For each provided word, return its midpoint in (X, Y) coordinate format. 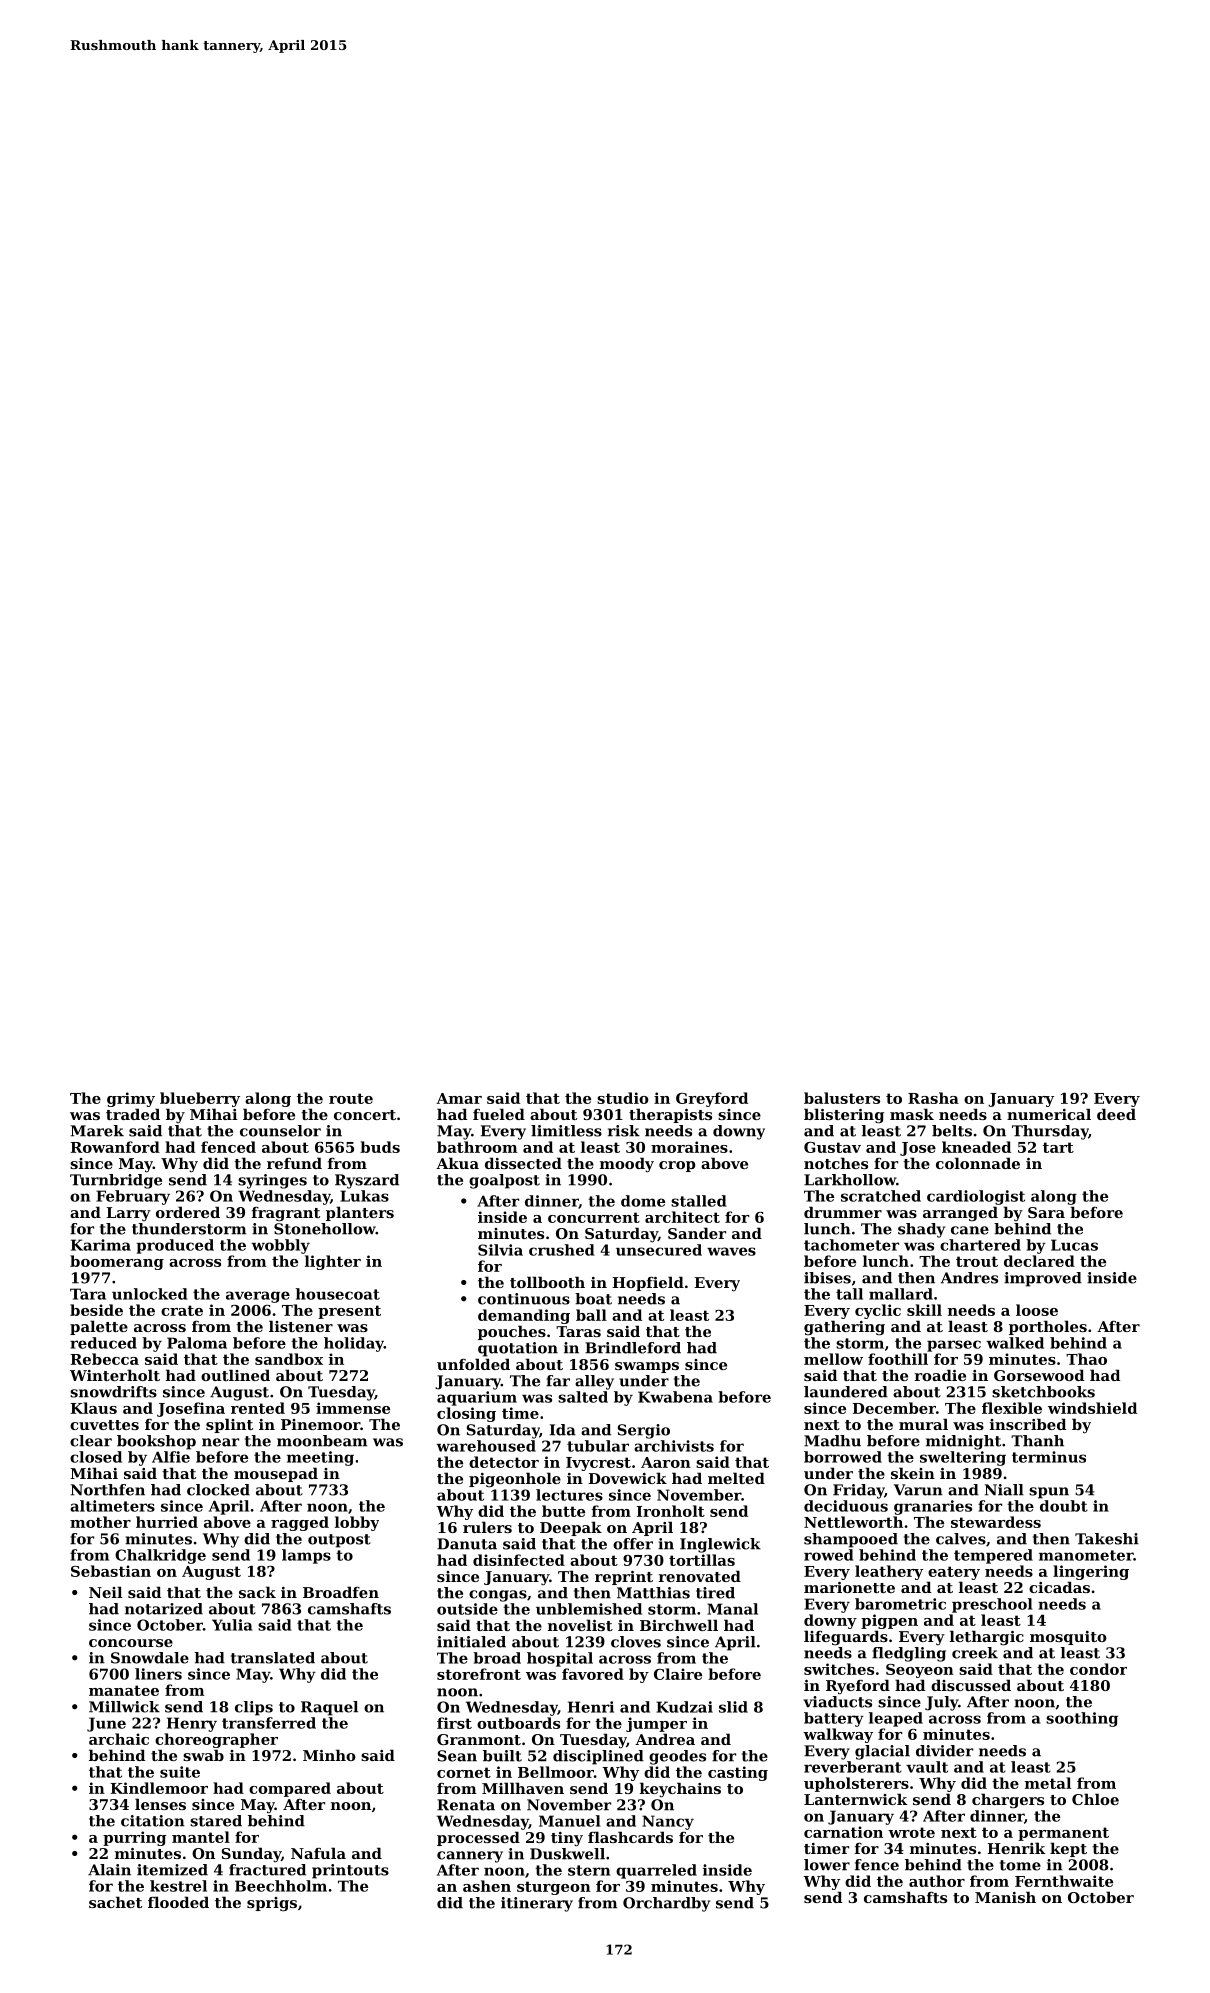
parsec (954, 1346)
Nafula (318, 1853)
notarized (164, 1609)
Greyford (712, 1099)
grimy (131, 1099)
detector (504, 1462)
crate (182, 1310)
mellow (833, 1359)
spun (1049, 1493)
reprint (624, 1578)
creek (975, 1653)
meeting (320, 1458)
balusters (842, 1098)
